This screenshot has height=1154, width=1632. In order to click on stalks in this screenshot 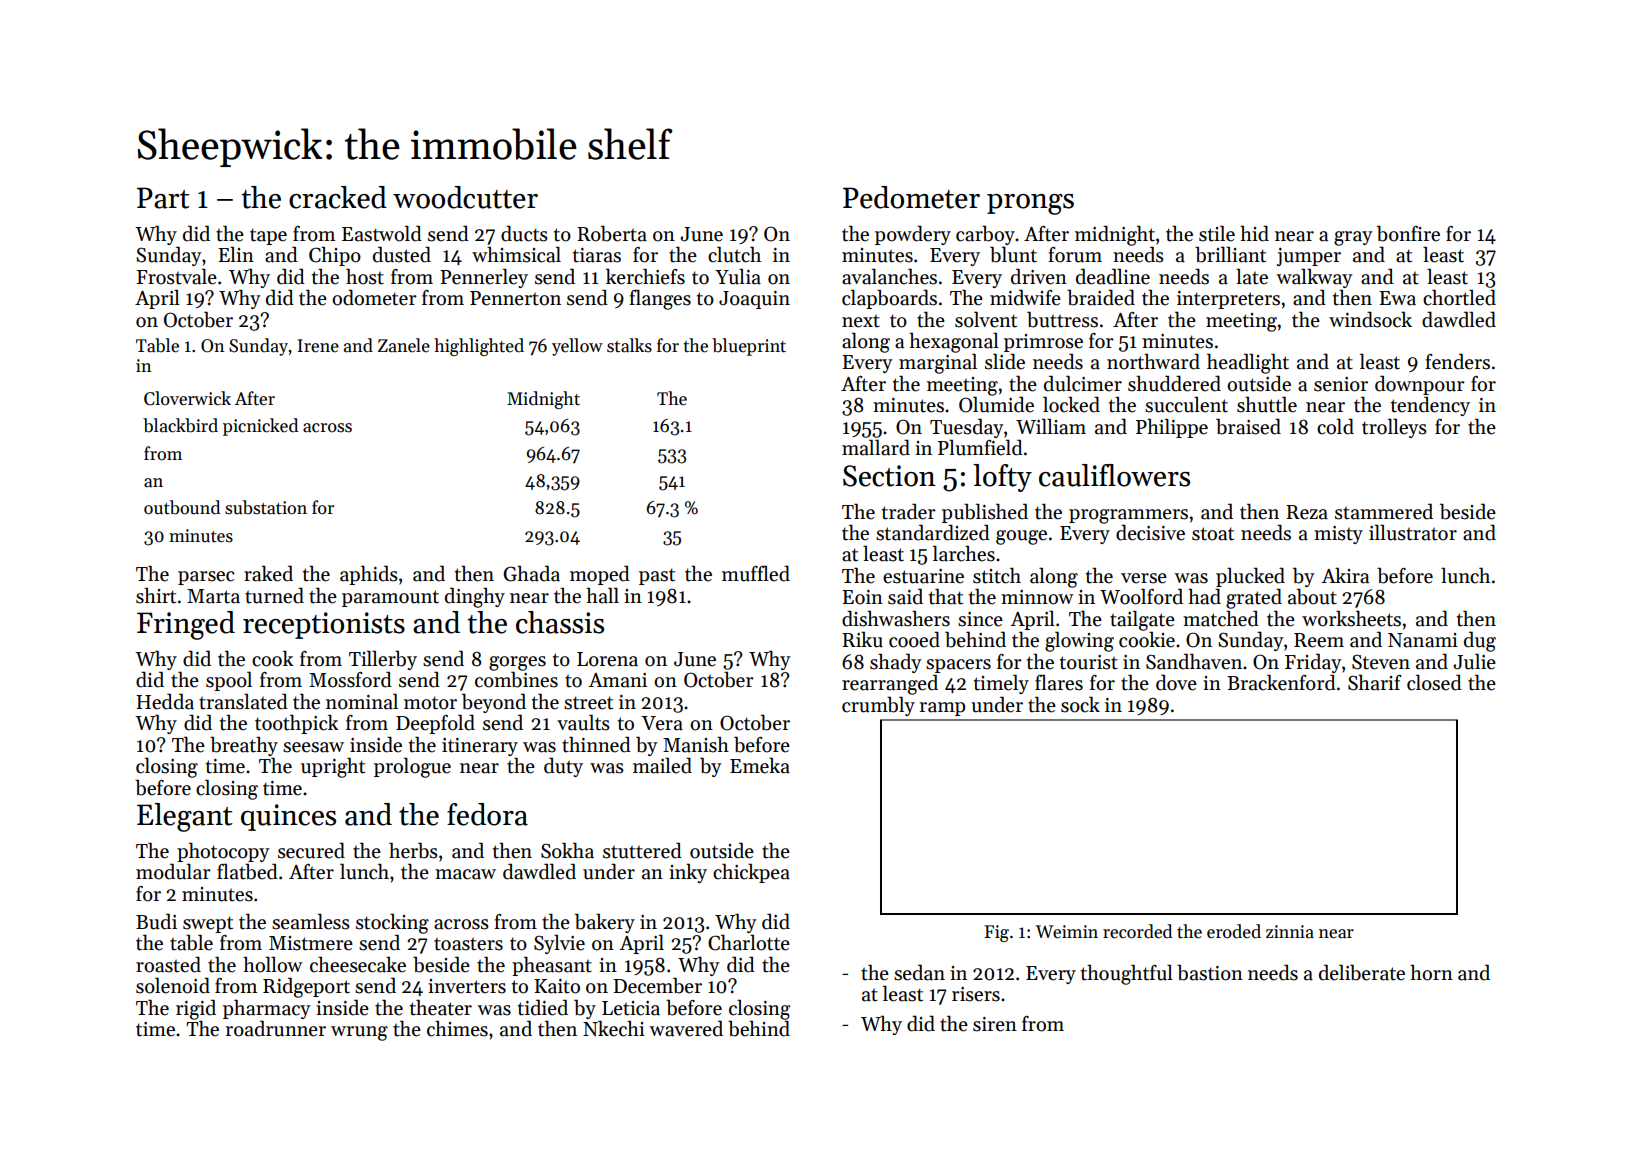, I will do `click(629, 345)`.
